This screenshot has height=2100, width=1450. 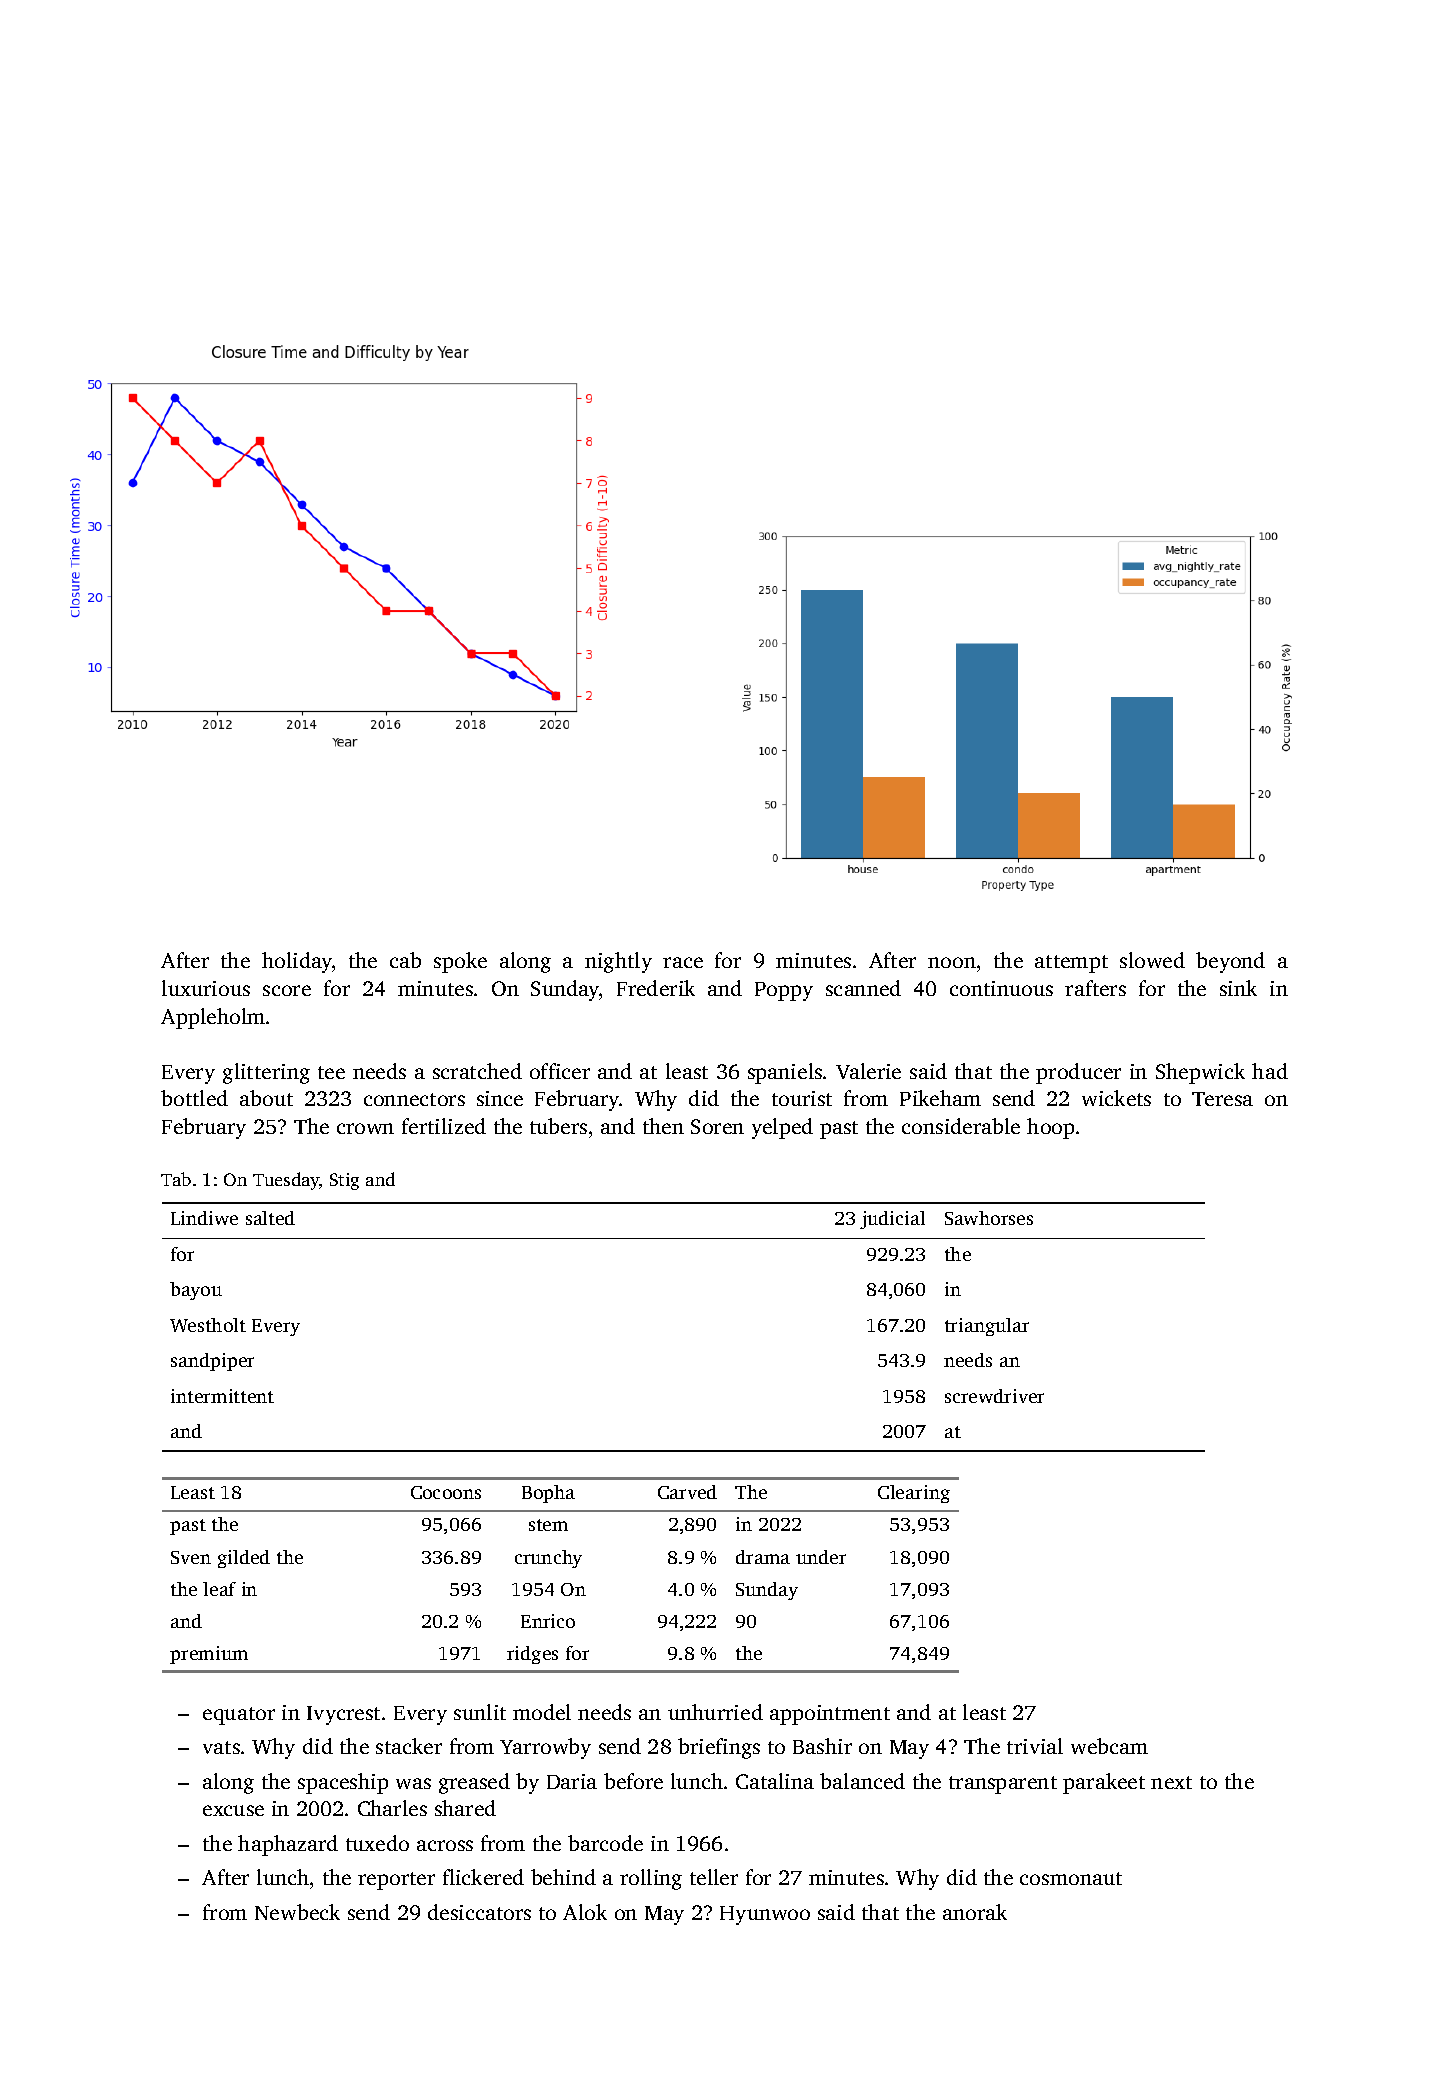 What do you see at coordinates (994, 1396) in the screenshot?
I see `screwdriver` at bounding box center [994, 1396].
